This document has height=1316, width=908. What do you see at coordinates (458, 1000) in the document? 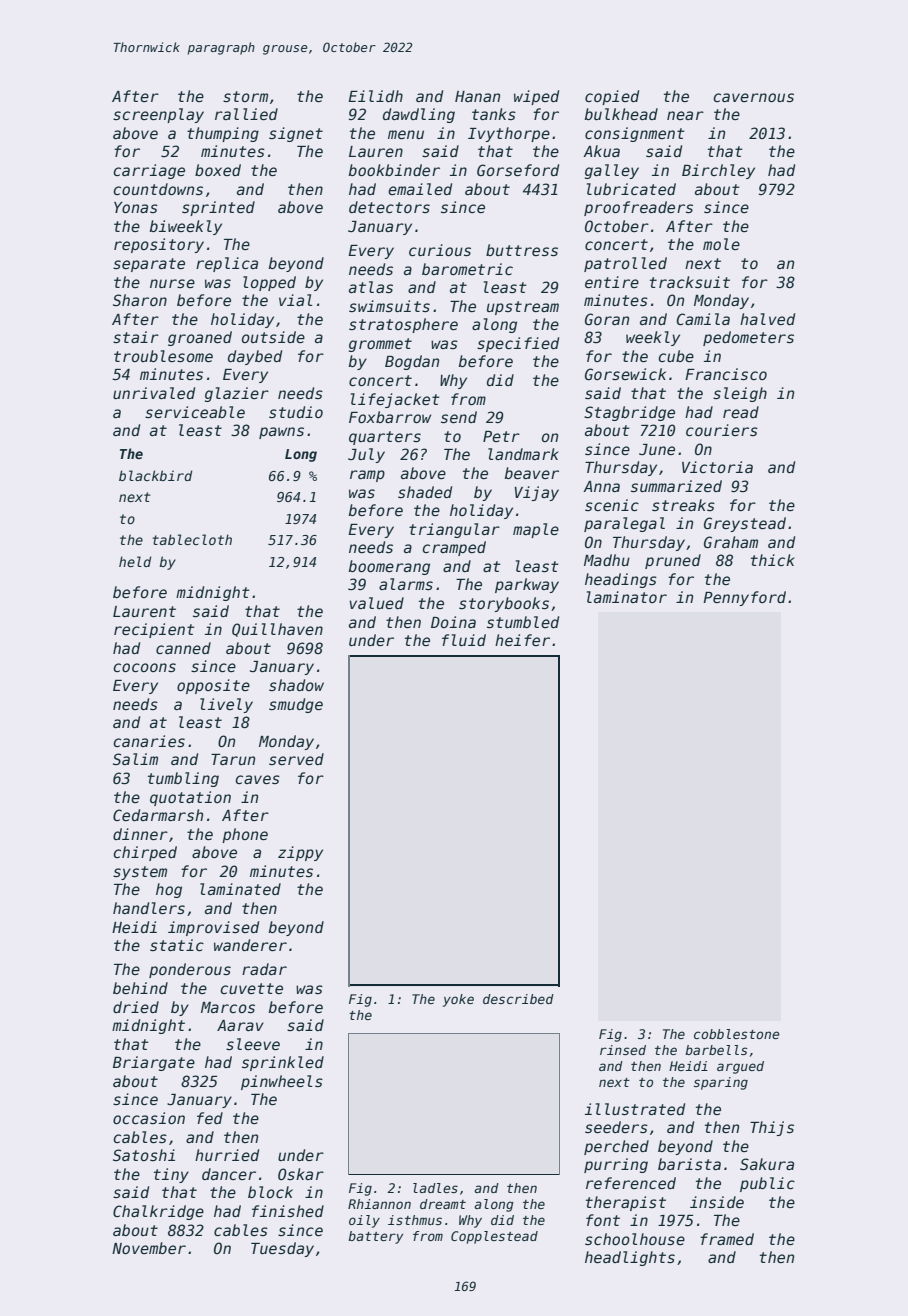
I see `yoke` at bounding box center [458, 1000].
